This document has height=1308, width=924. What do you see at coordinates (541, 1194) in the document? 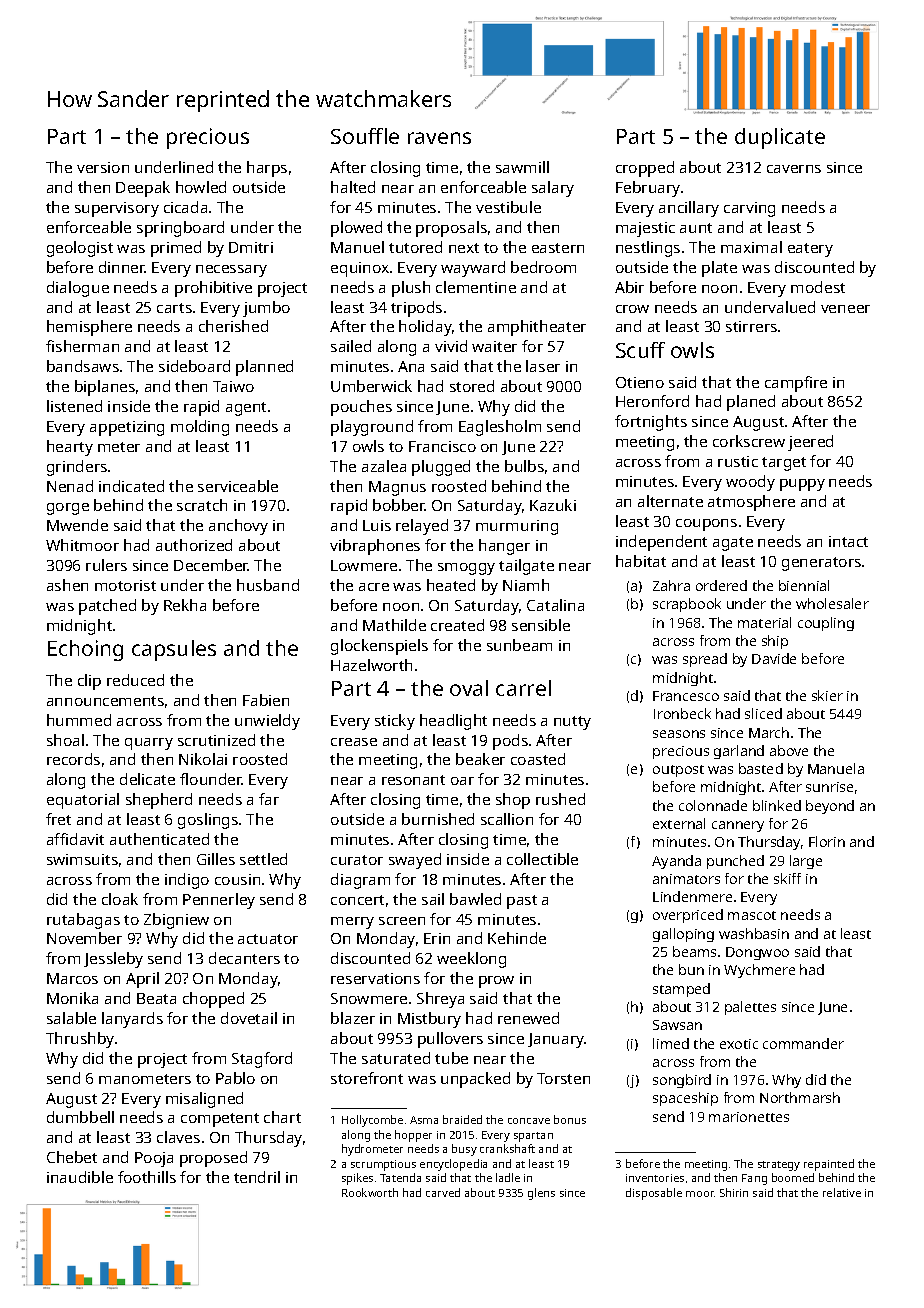
I see `glens` at bounding box center [541, 1194].
